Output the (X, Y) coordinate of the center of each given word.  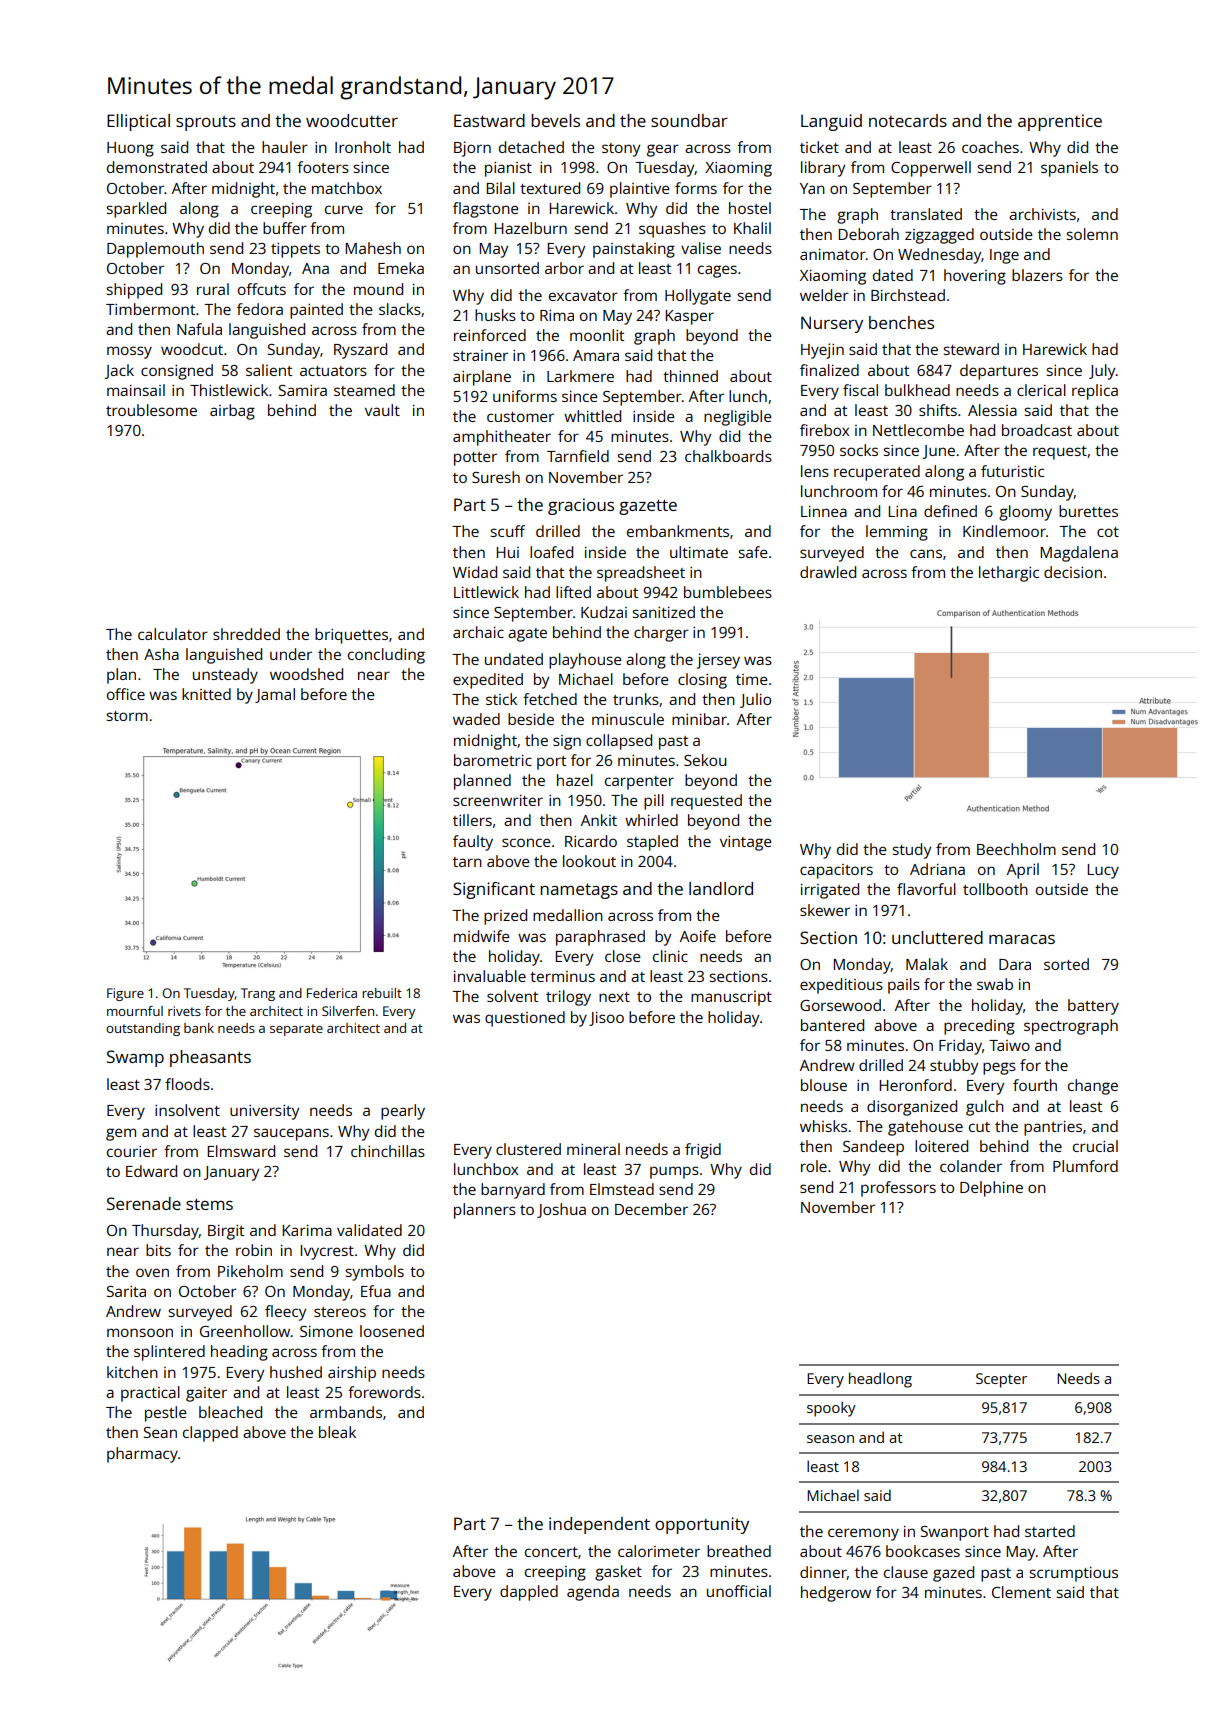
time (752, 679)
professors (898, 1189)
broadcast (1037, 430)
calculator (173, 634)
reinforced (490, 335)
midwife (482, 936)
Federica (332, 993)
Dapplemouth (155, 250)
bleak (337, 1432)
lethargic (1009, 574)
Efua (376, 1291)
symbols (375, 1273)
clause (906, 1572)
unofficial (739, 1591)
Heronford (915, 1085)
